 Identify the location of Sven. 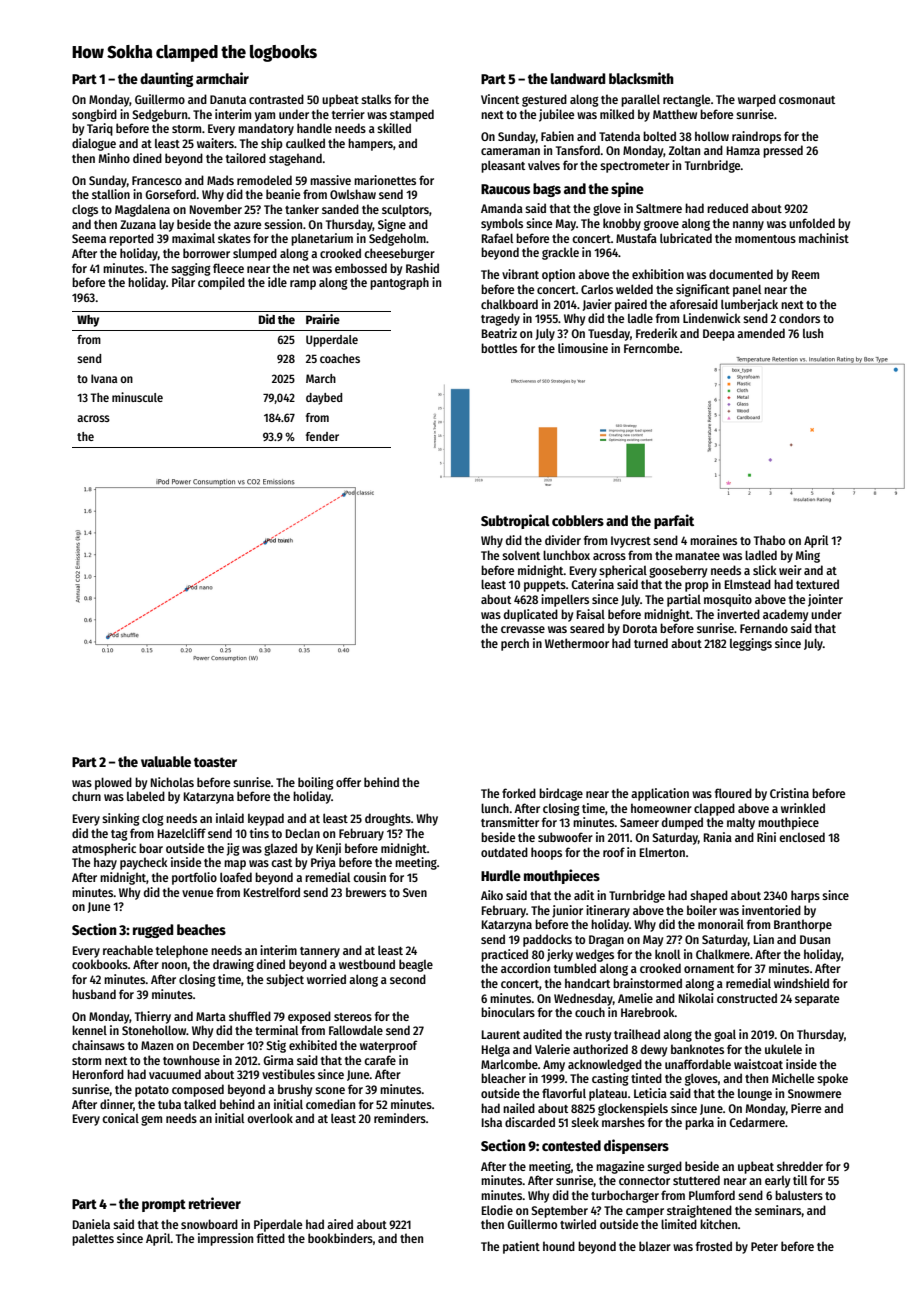
(415, 892).
